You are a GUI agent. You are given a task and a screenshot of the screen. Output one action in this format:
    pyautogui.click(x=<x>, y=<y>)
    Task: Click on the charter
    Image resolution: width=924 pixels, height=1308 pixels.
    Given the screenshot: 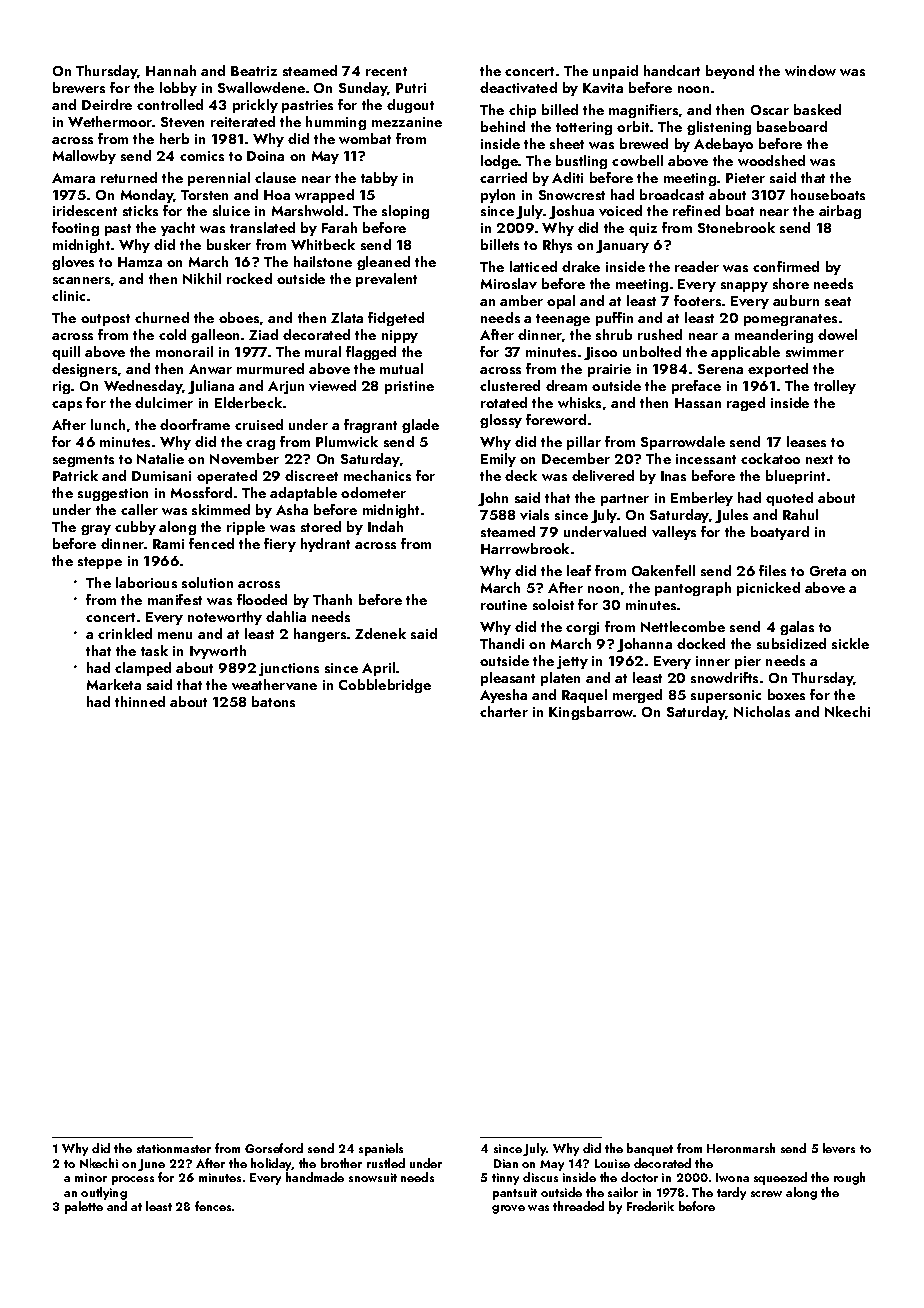 What is the action you would take?
    pyautogui.click(x=504, y=711)
